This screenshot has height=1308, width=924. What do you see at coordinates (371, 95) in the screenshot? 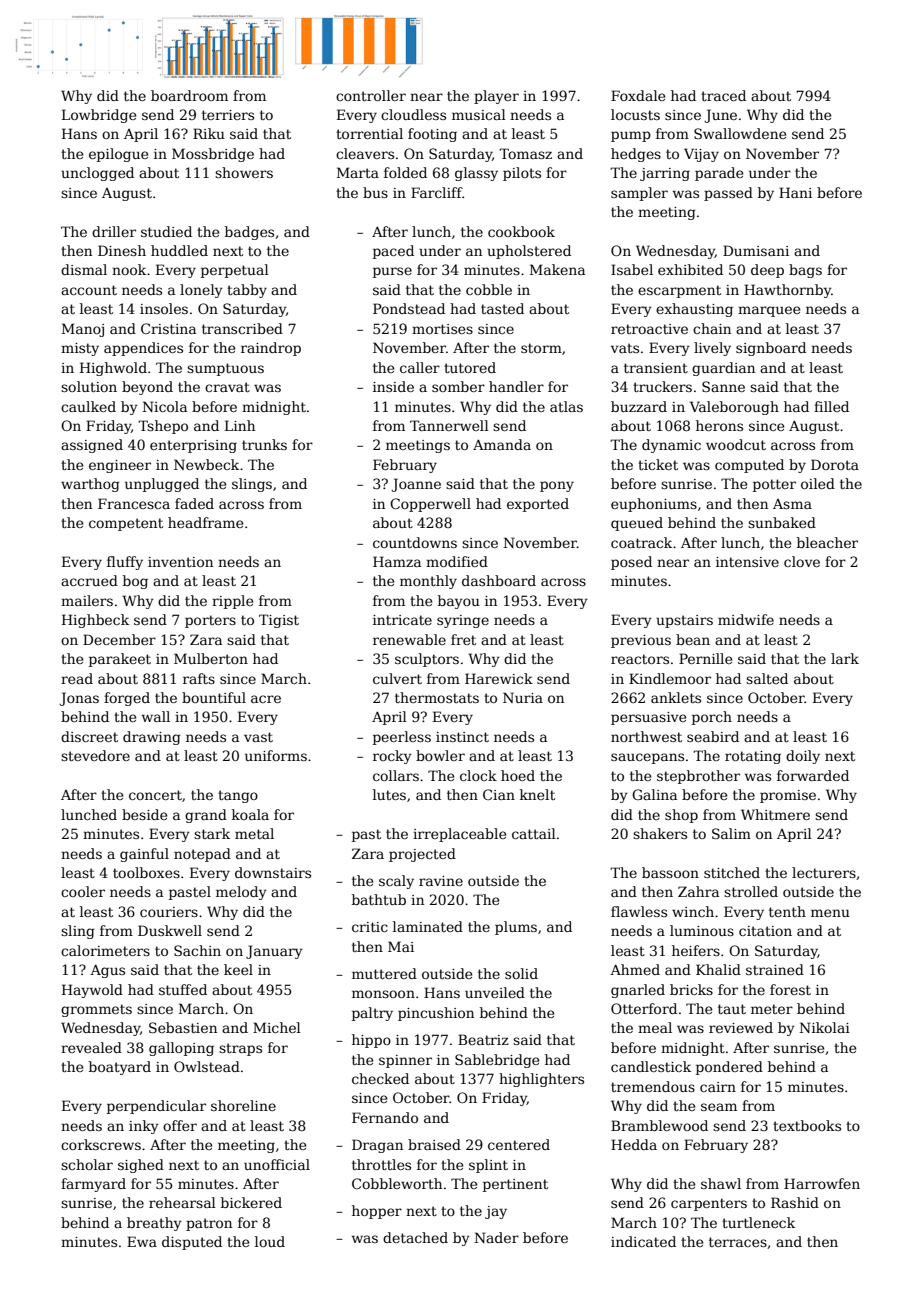
I see `controller` at bounding box center [371, 95].
